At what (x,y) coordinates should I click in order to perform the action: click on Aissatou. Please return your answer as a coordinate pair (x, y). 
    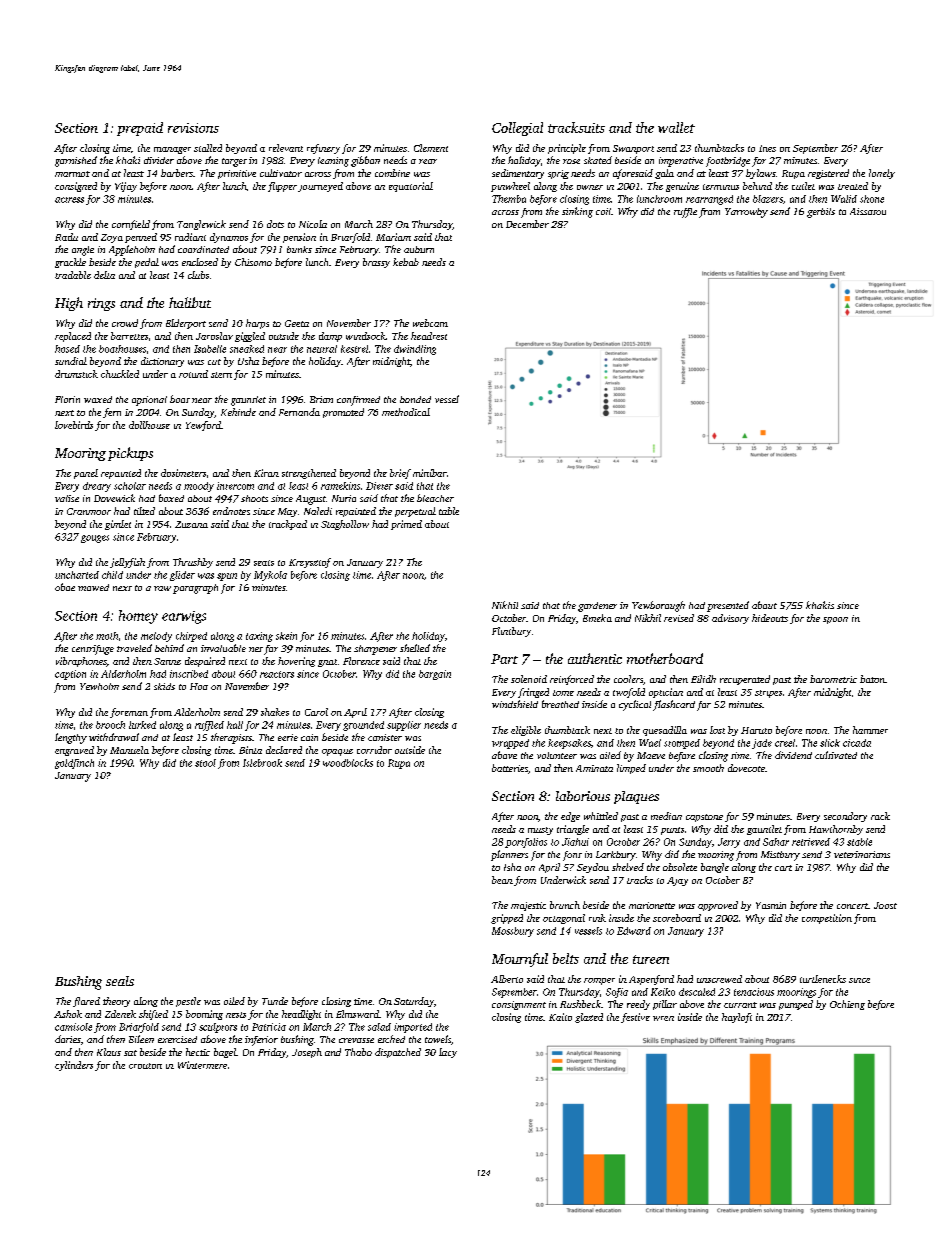
    Looking at the image, I should click on (868, 211).
